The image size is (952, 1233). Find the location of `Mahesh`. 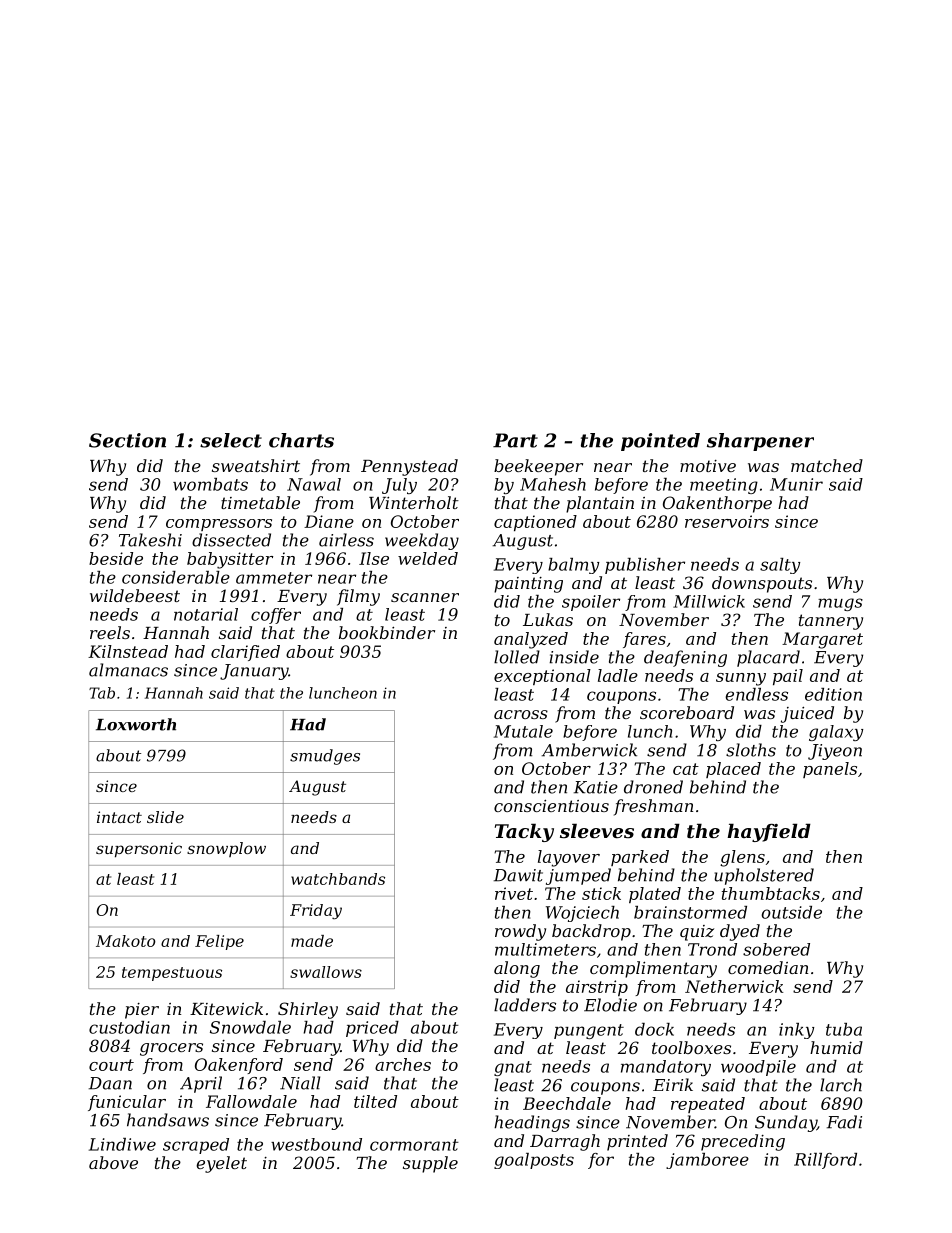

Mahesh is located at coordinates (553, 484).
